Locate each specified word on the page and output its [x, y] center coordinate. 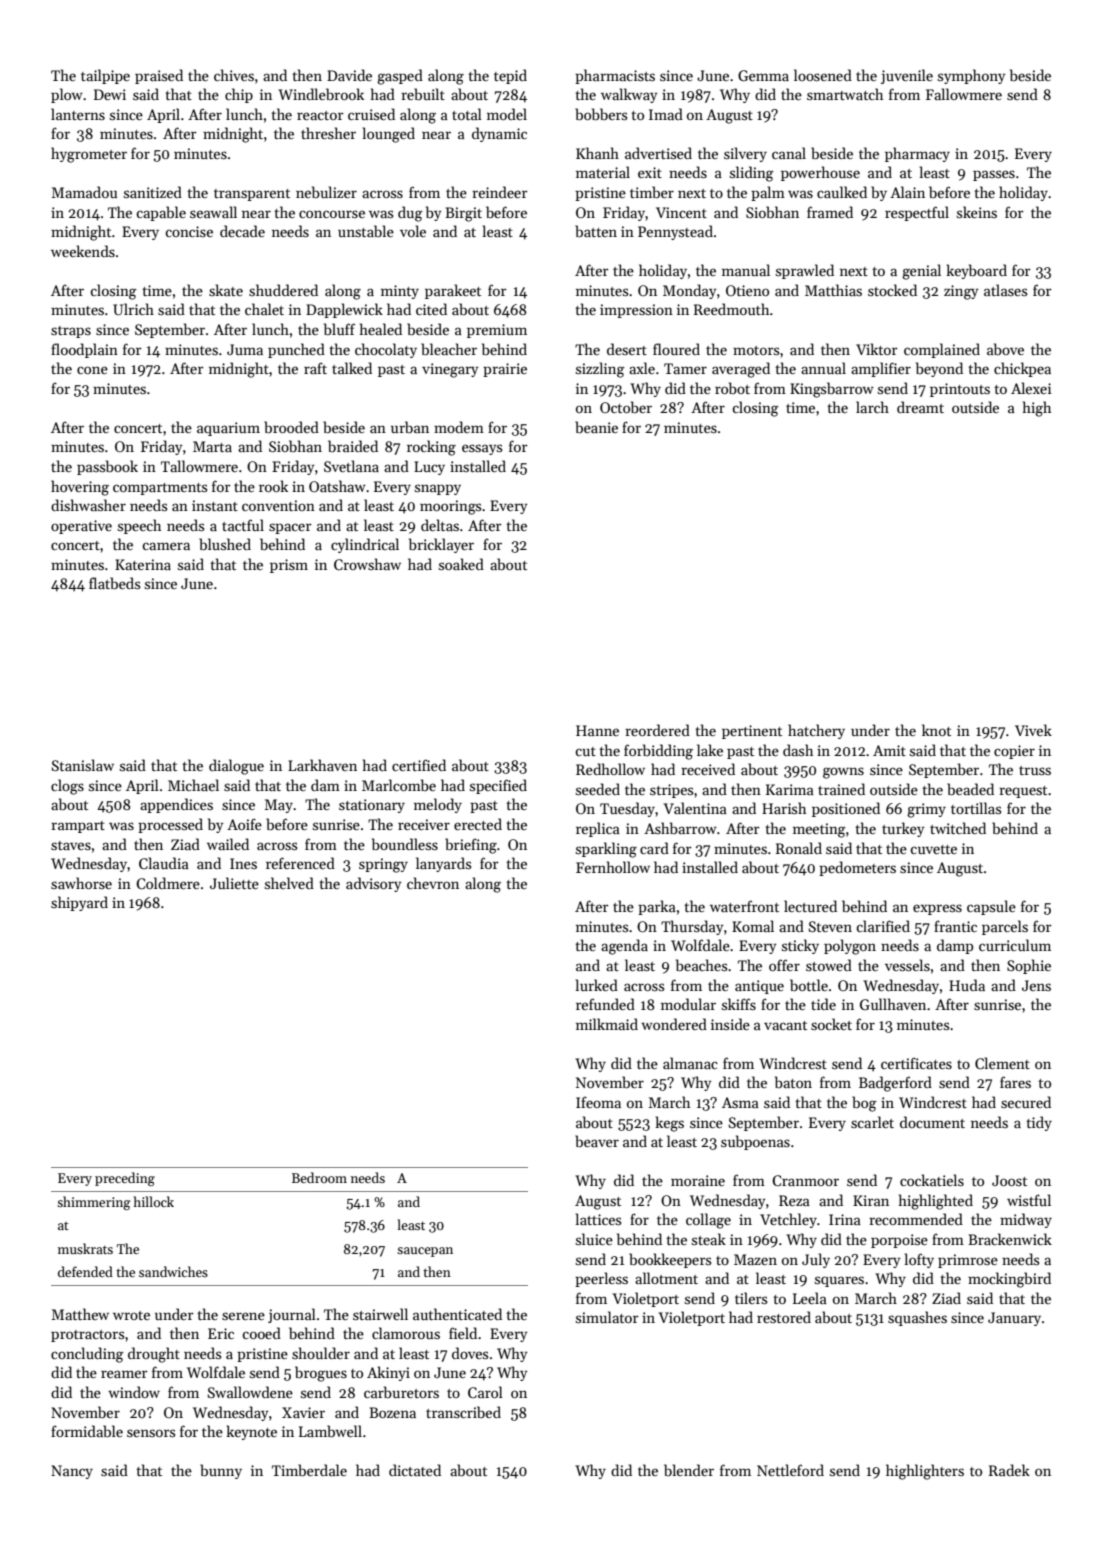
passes [994, 175]
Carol [485, 1392]
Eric [221, 1333]
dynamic [499, 134]
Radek [1009, 1470]
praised [159, 76]
